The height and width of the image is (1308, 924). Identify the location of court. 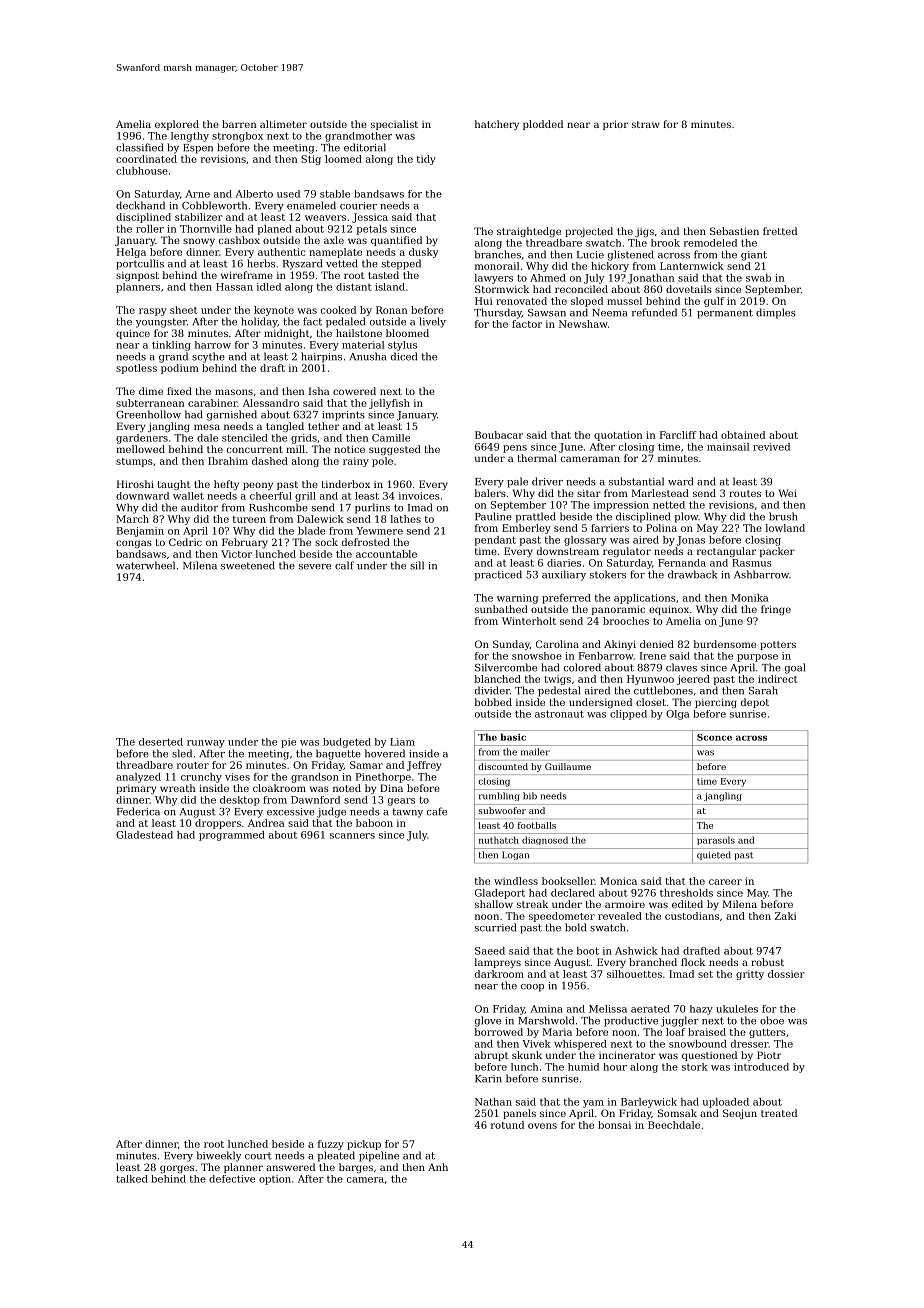
(258, 1156).
